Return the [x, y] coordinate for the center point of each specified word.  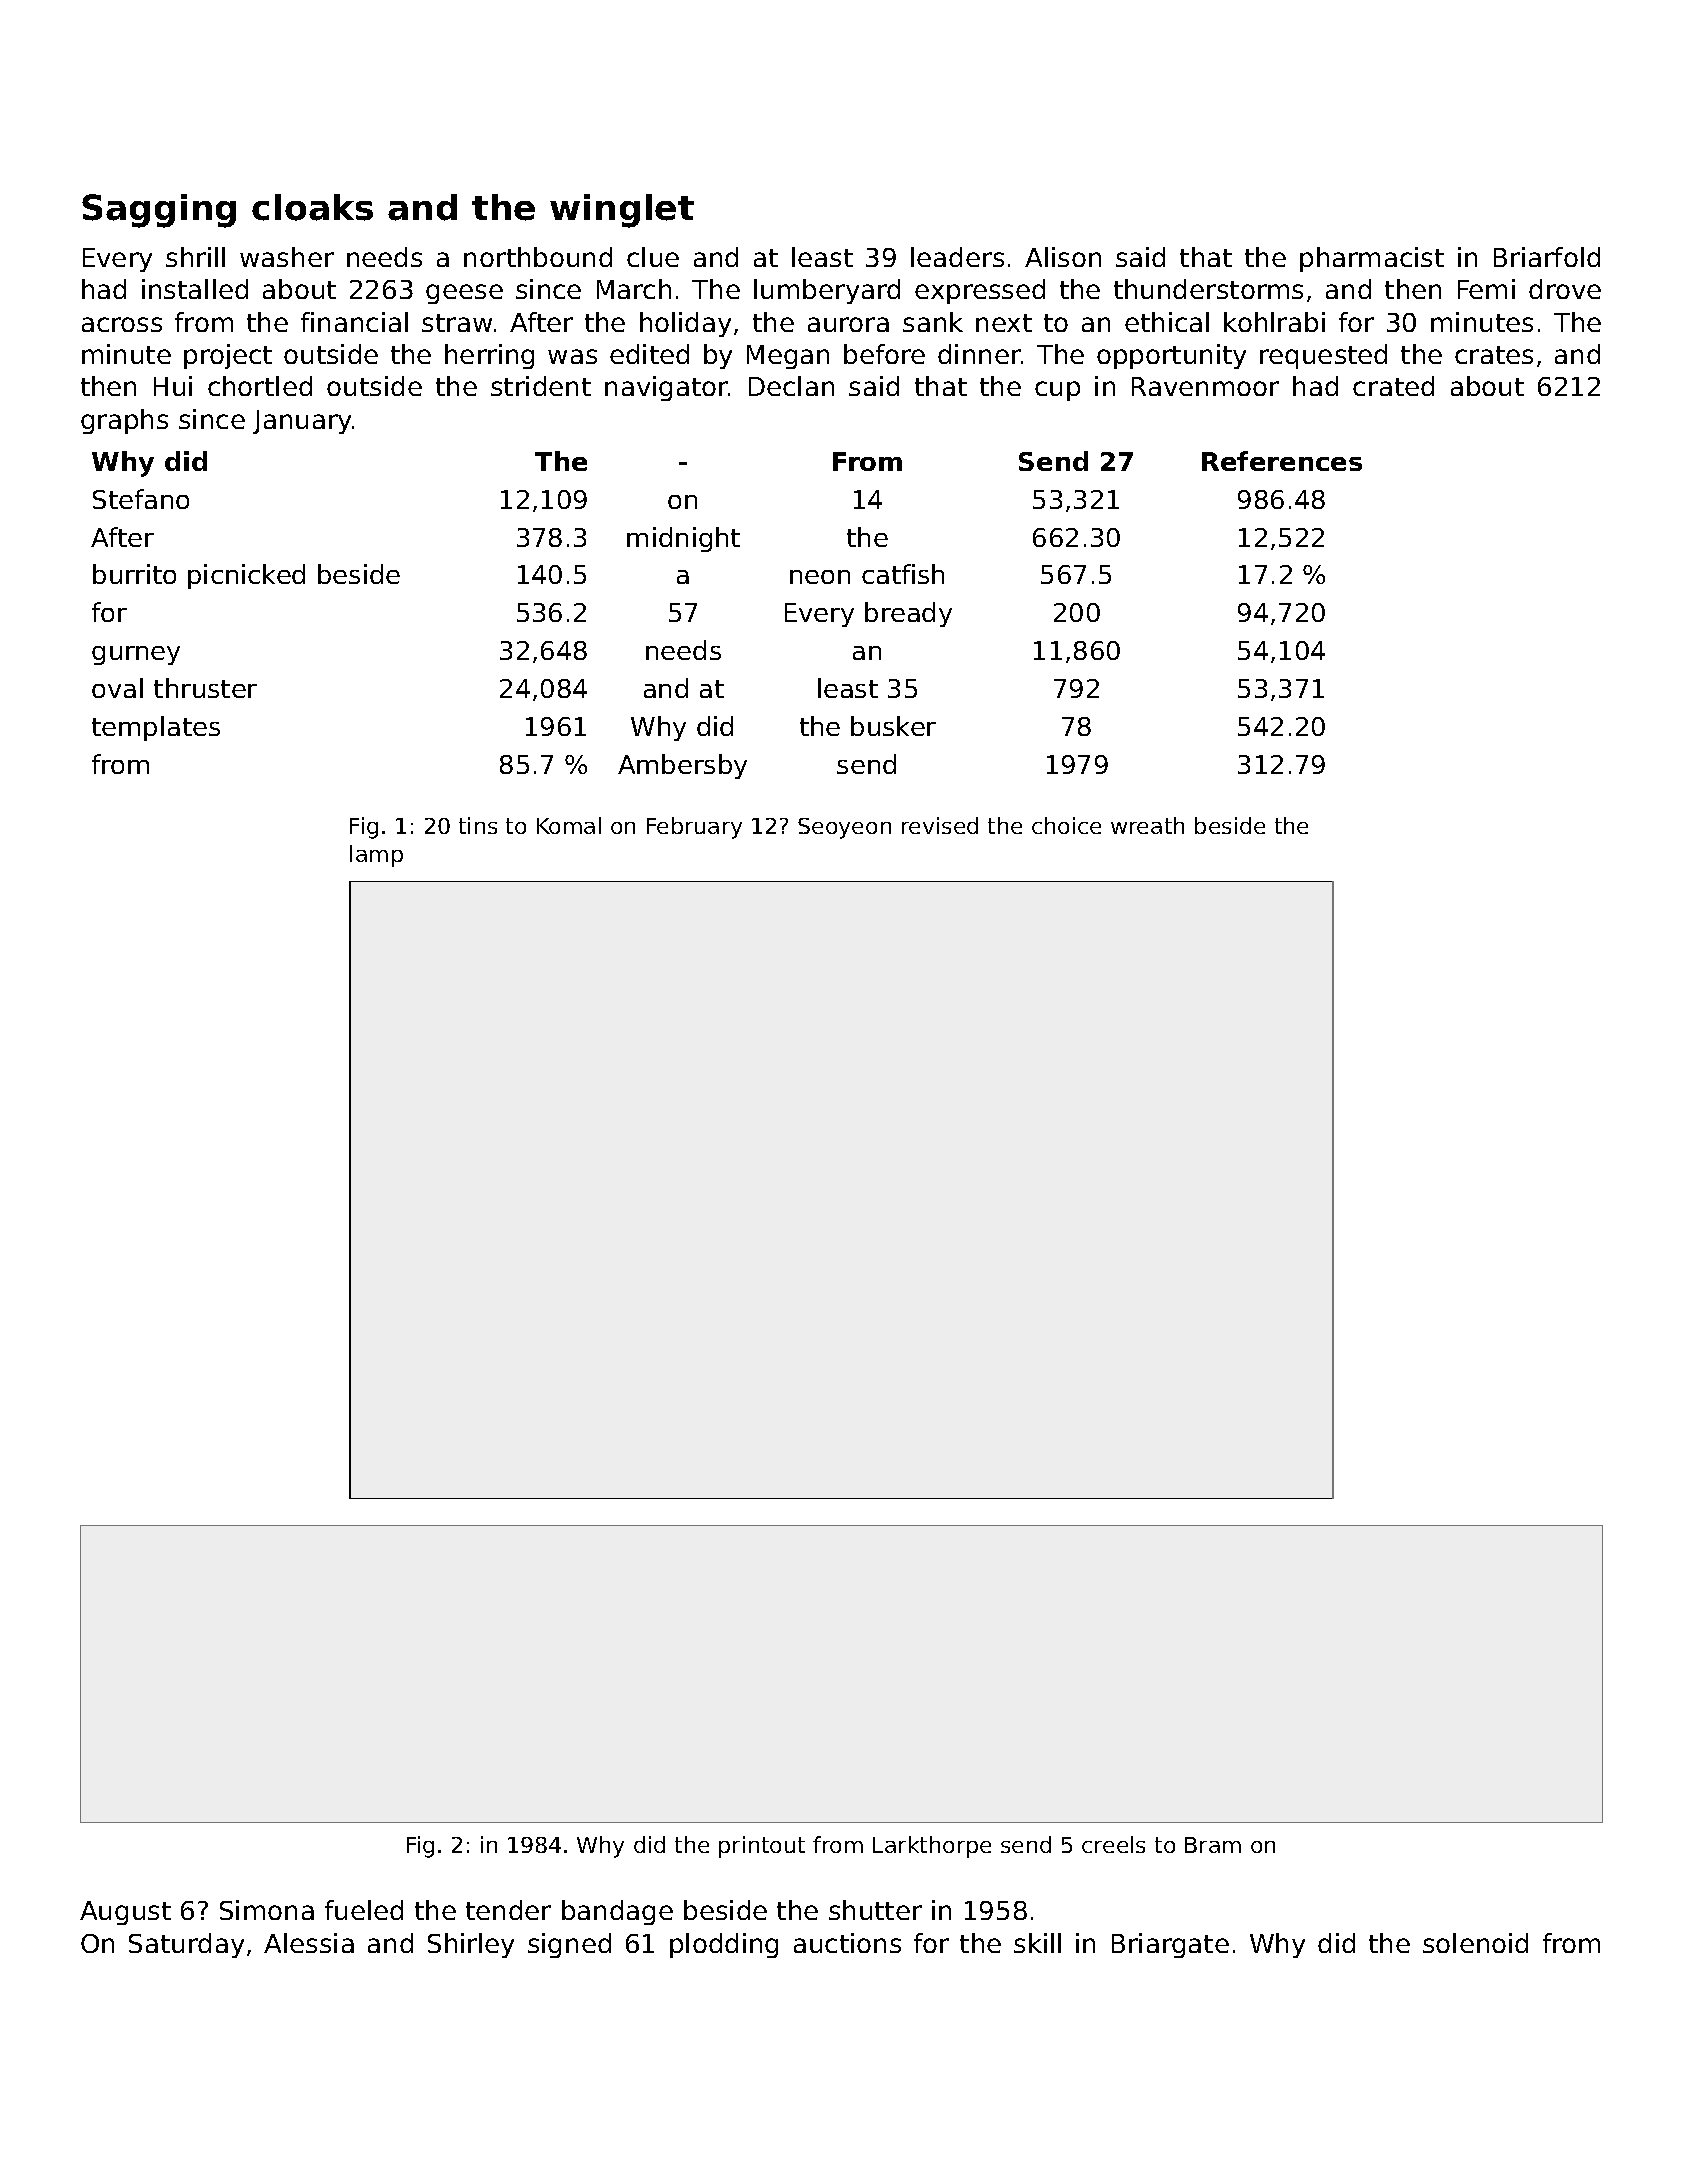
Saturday [186, 1945]
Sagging [159, 211]
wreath [1147, 825]
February [694, 828]
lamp [376, 856]
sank [933, 322]
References [1282, 461]
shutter [875, 1910]
